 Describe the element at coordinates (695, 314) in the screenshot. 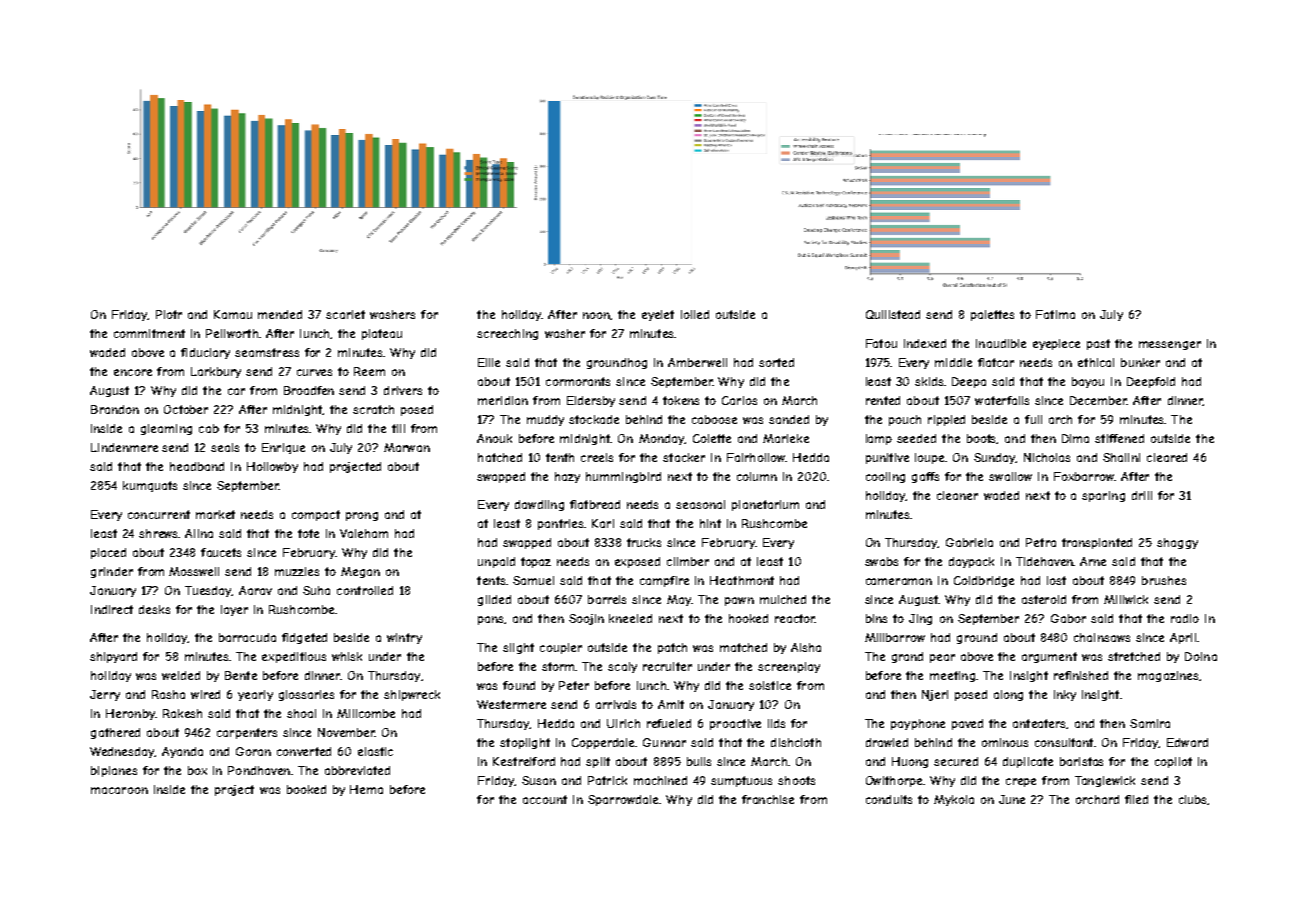

I see `lolled` at that location.
